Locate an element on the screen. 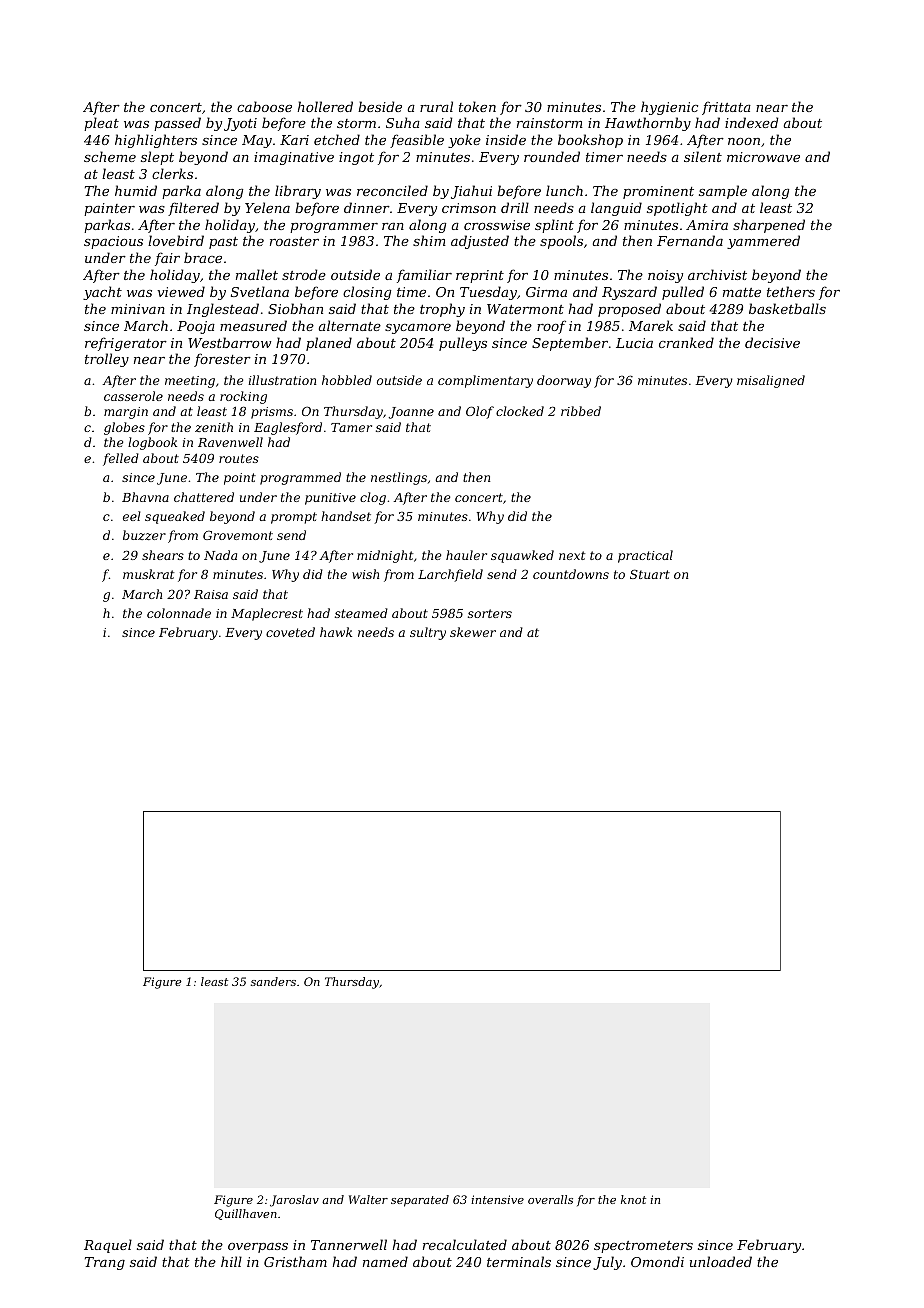 This screenshot has height=1308, width=924. hauler is located at coordinates (466, 555).
